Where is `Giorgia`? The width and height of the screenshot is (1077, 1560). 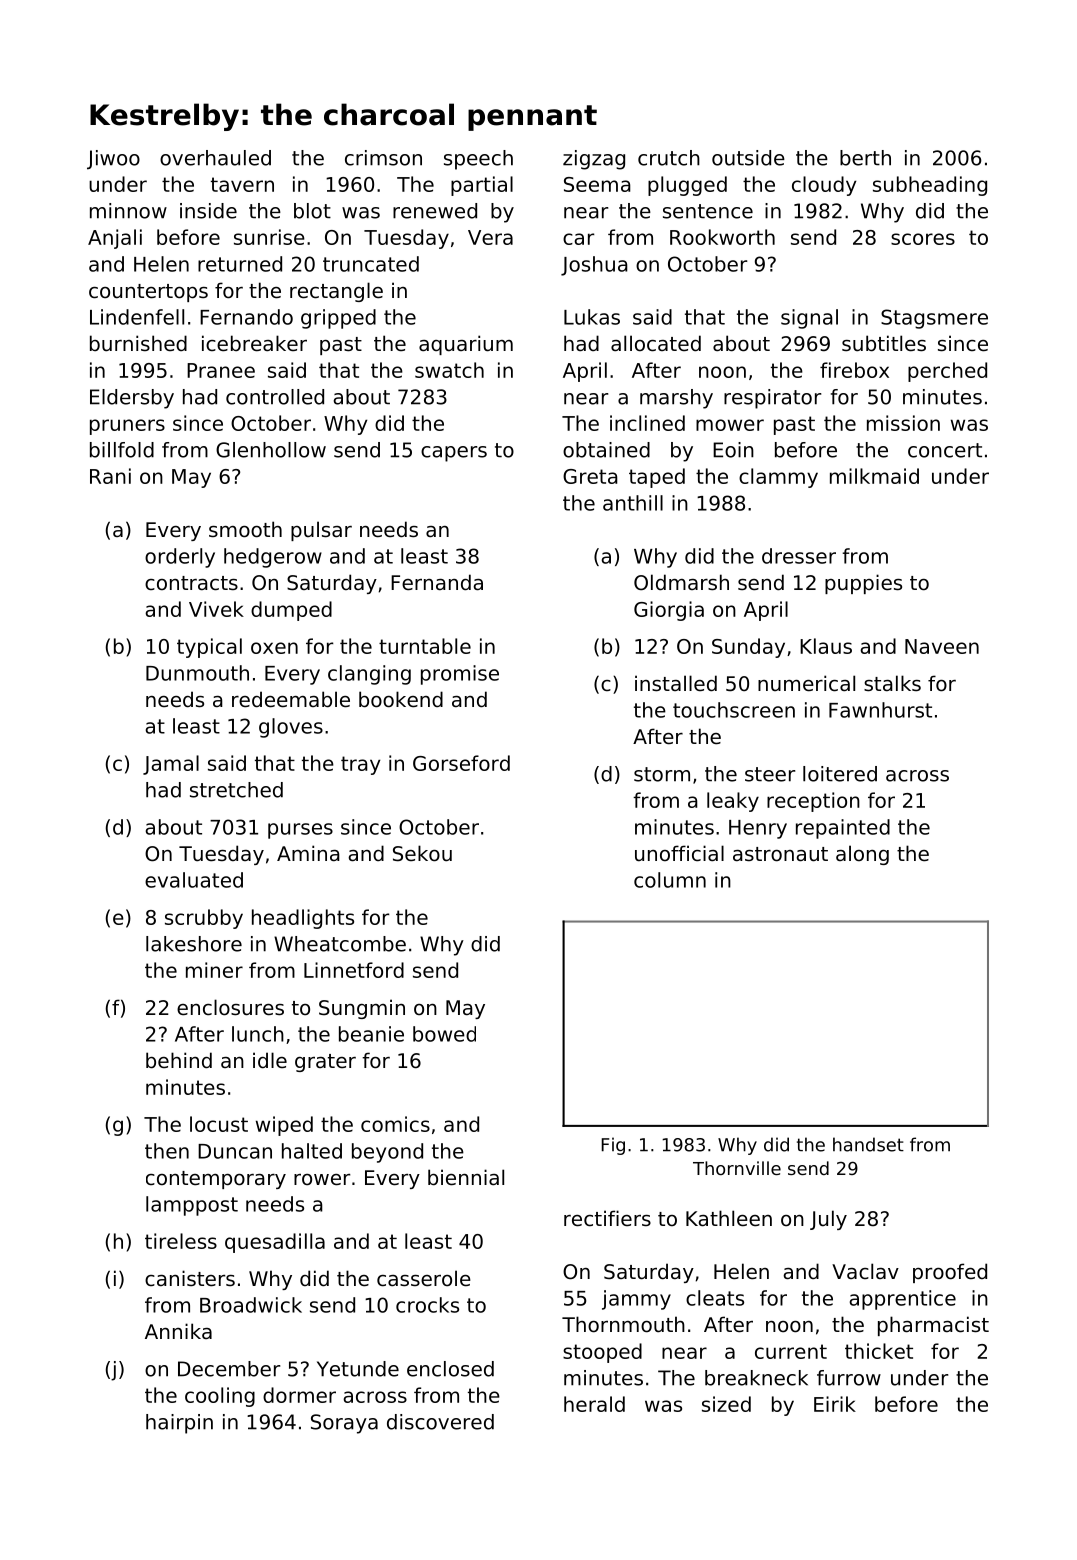 Giorgia is located at coordinates (669, 611).
